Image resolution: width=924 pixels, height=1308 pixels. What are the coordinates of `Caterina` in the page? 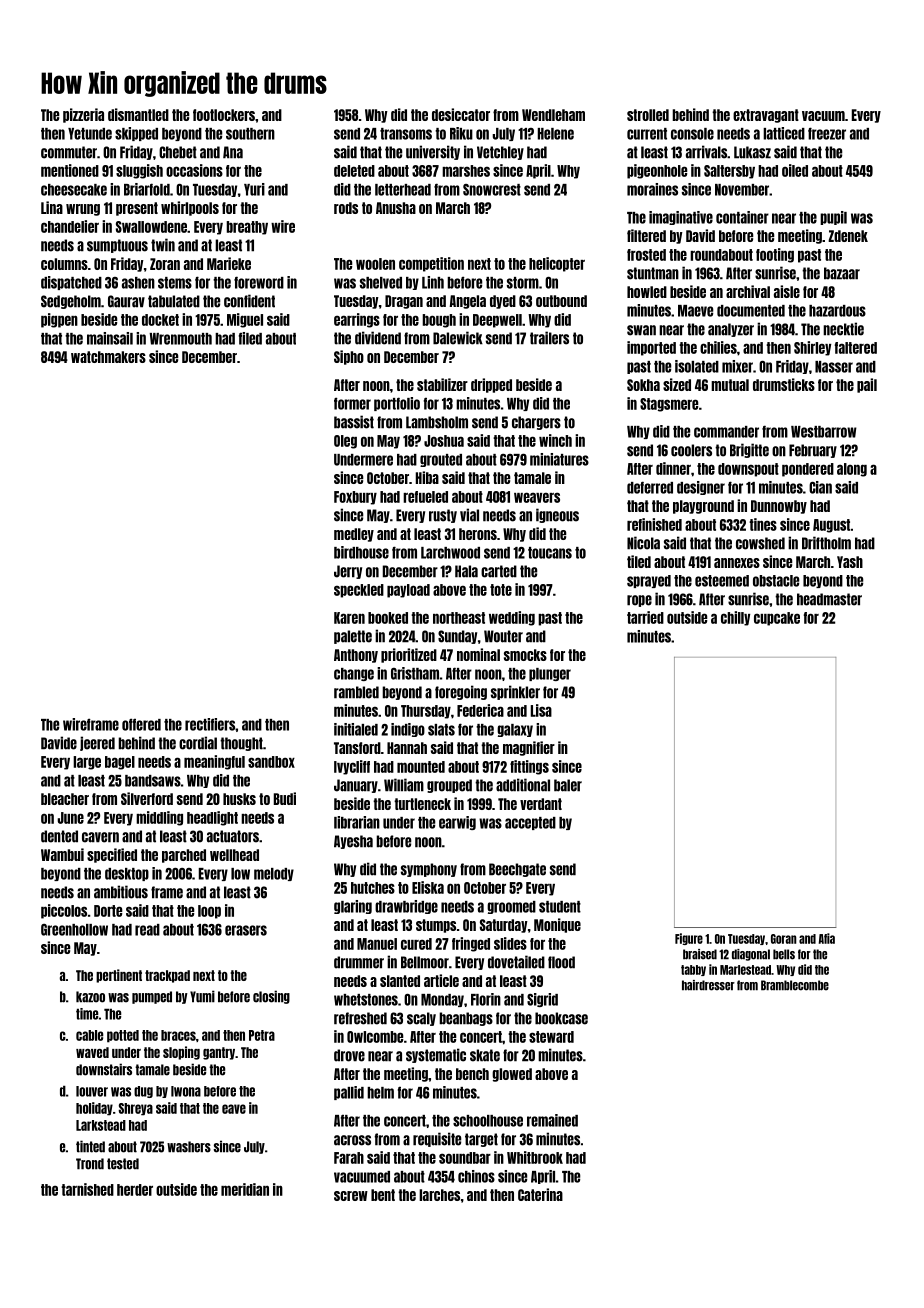 It's located at (540, 1194).
